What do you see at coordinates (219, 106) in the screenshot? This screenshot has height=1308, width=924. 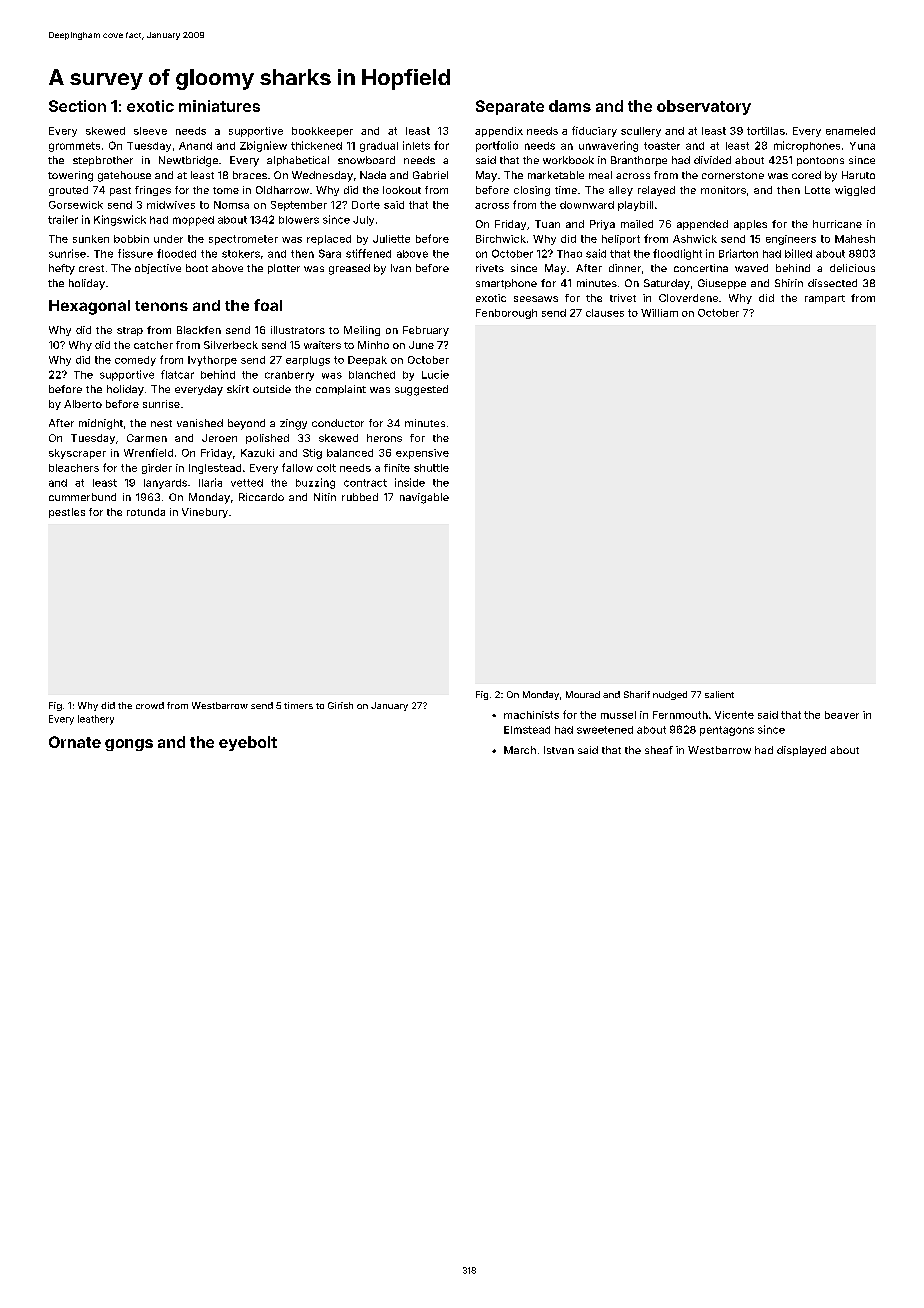 I see `miniatures` at bounding box center [219, 106].
